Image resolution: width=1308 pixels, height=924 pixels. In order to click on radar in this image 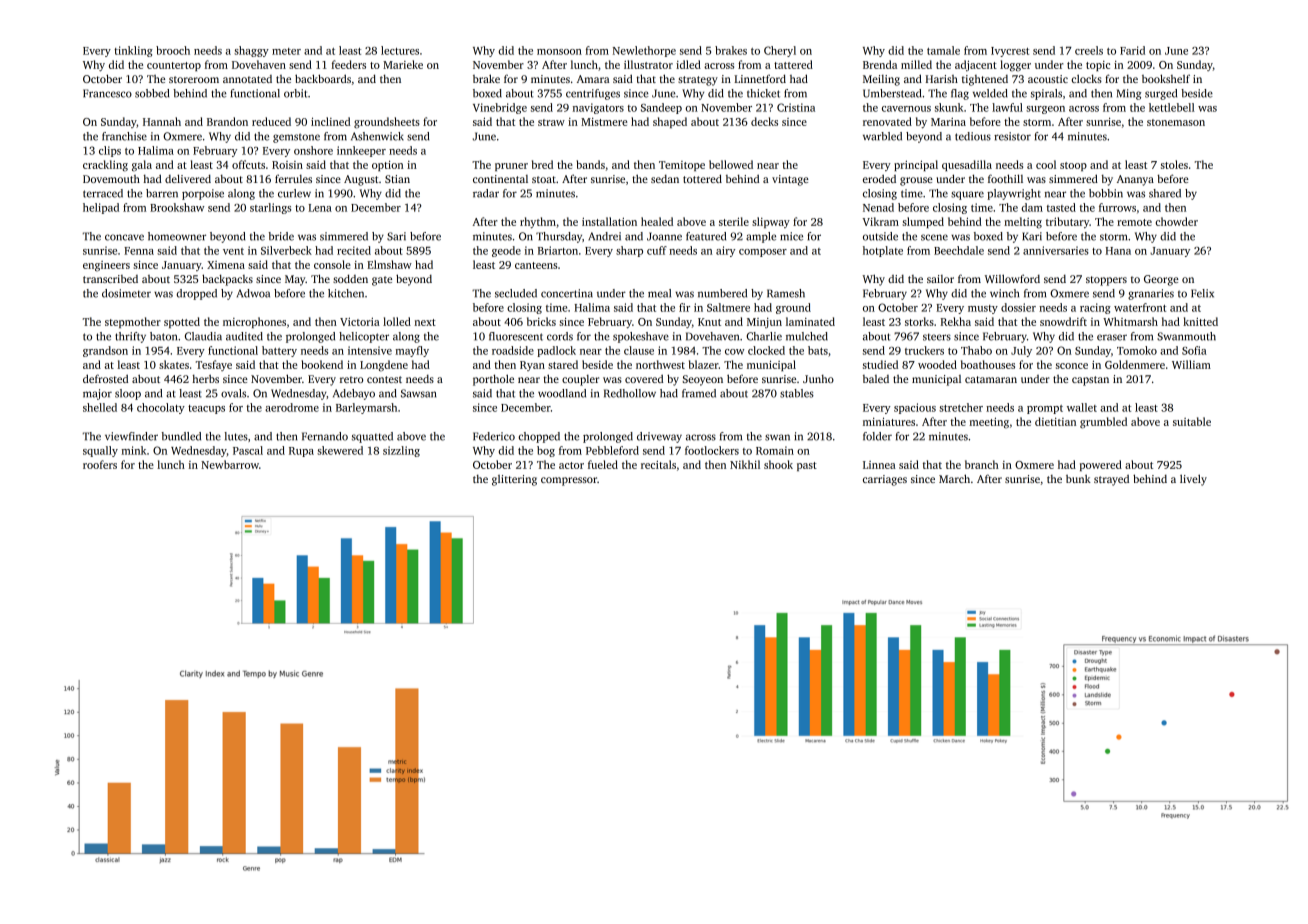, I will do `click(486, 193)`.
